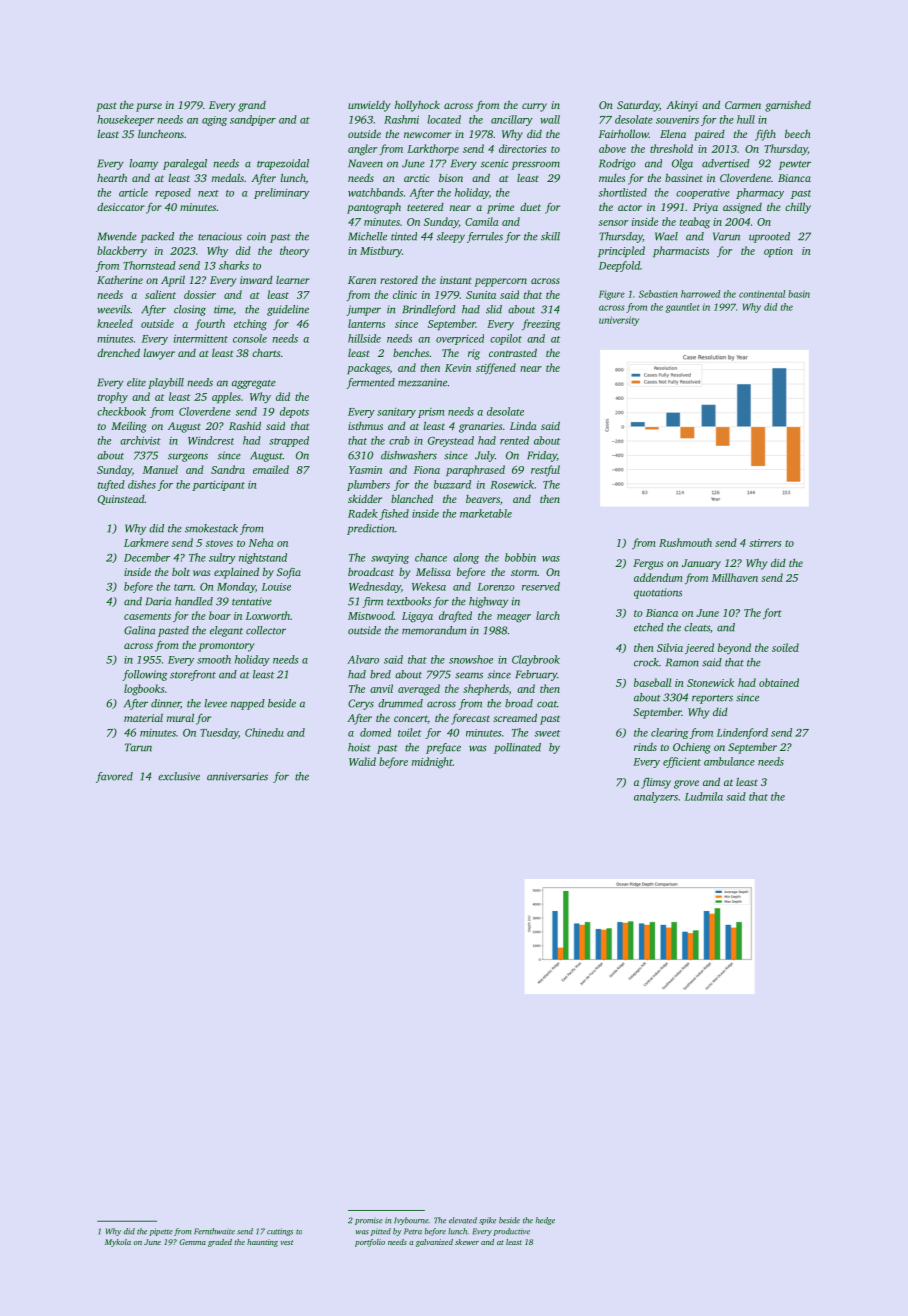 Image resolution: width=908 pixels, height=1316 pixels. Describe the element at coordinates (289, 573) in the screenshot. I see `Sofia` at that location.
